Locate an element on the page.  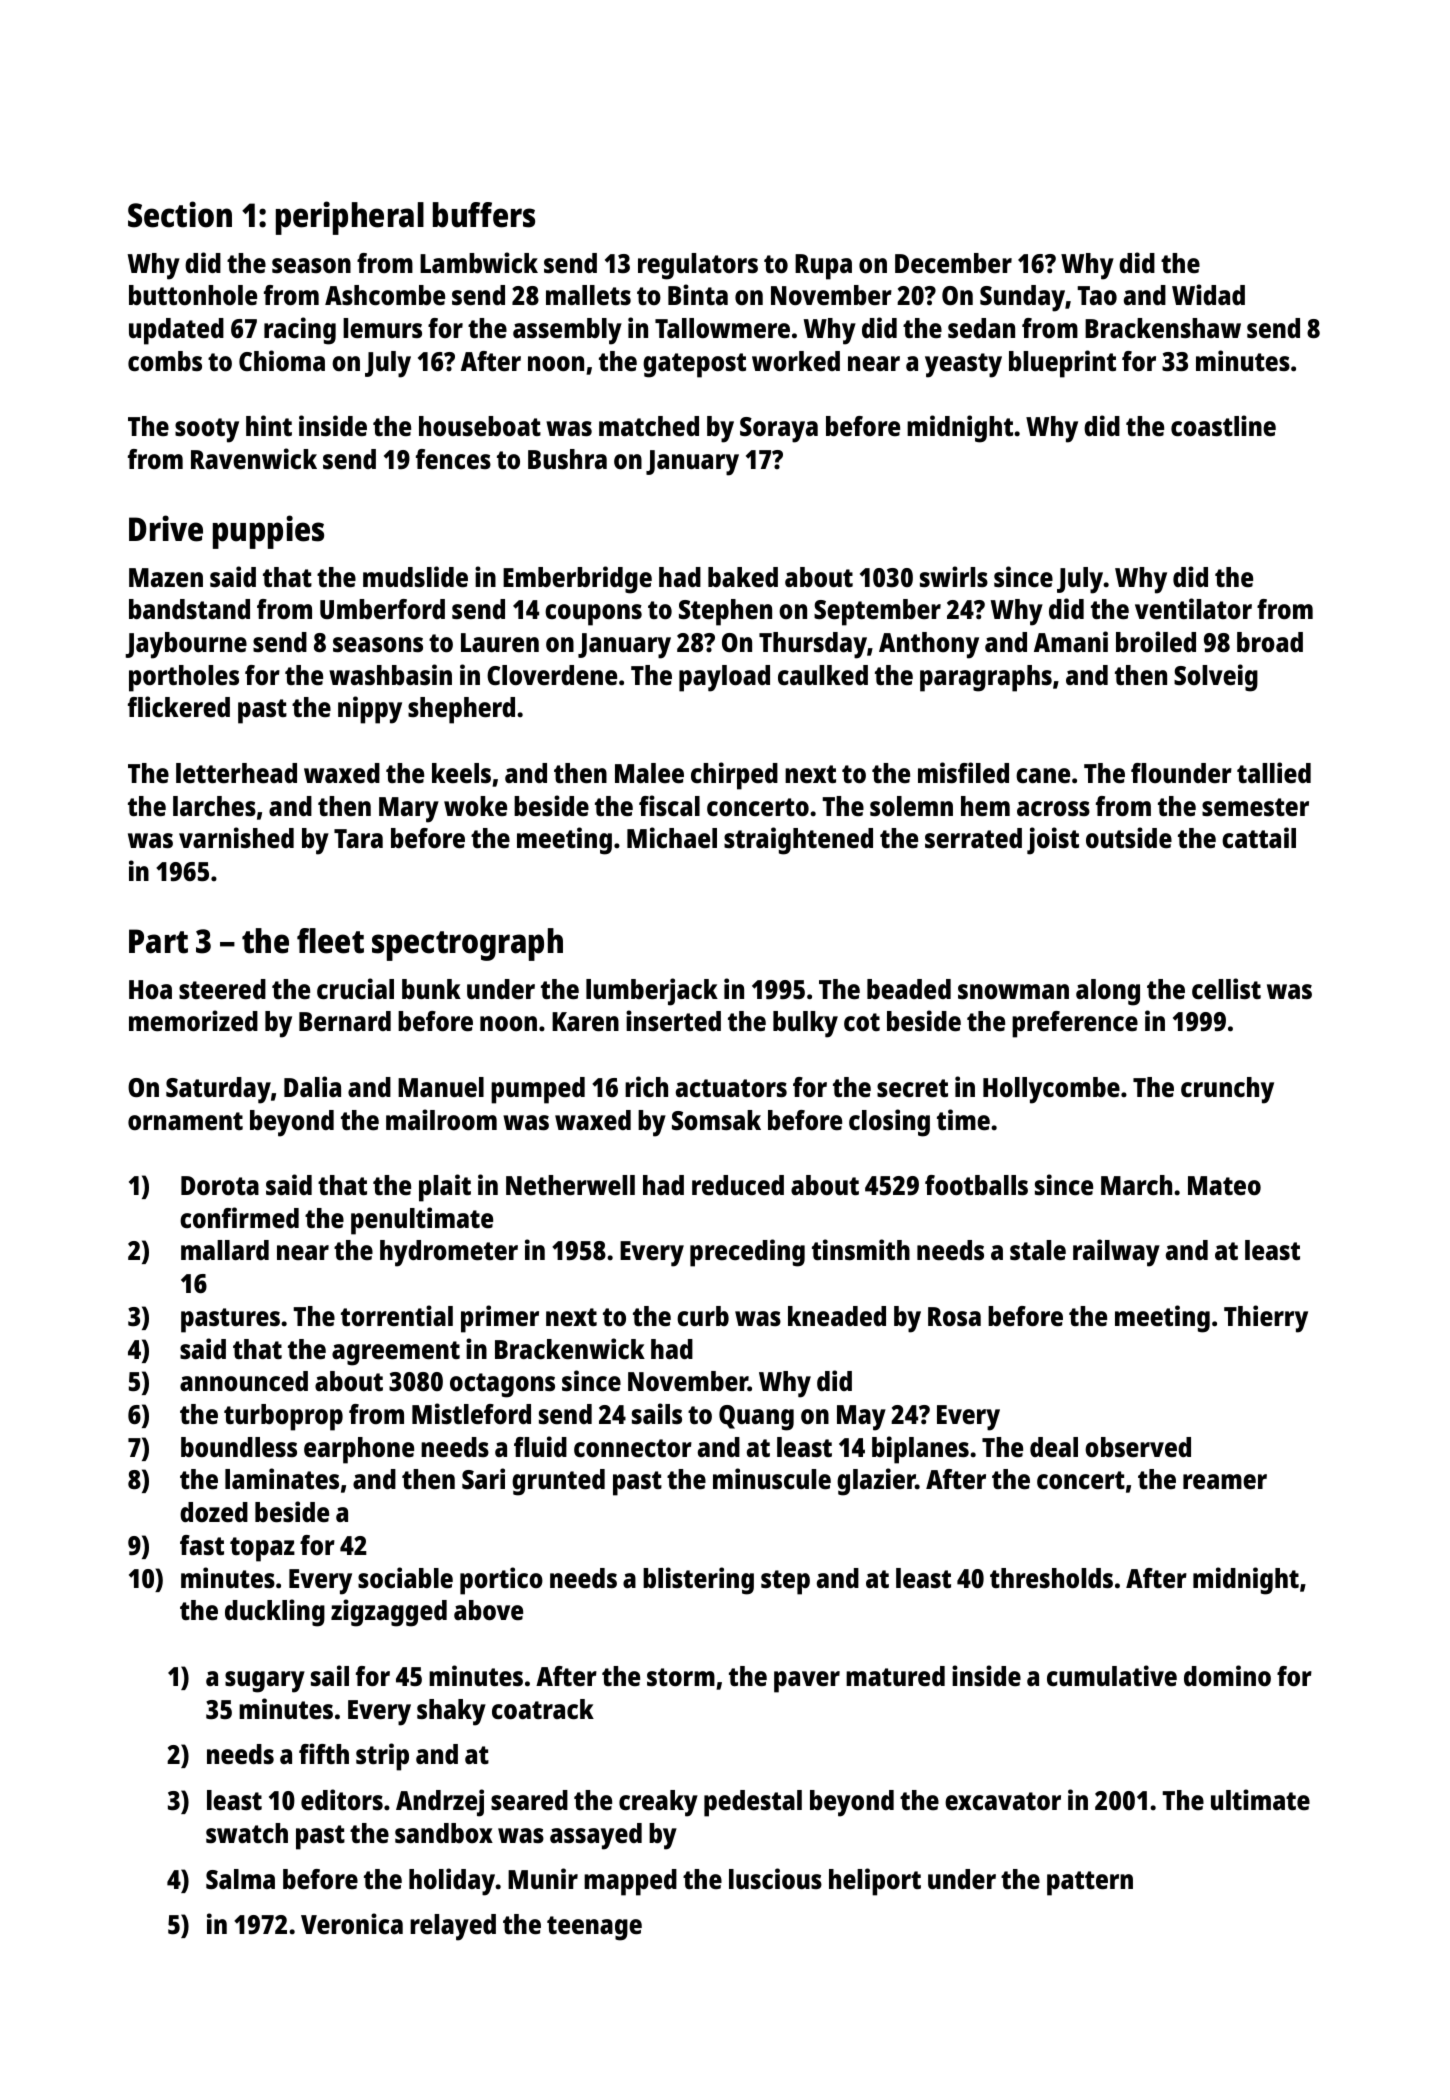
crunchy is located at coordinates (1227, 1090).
